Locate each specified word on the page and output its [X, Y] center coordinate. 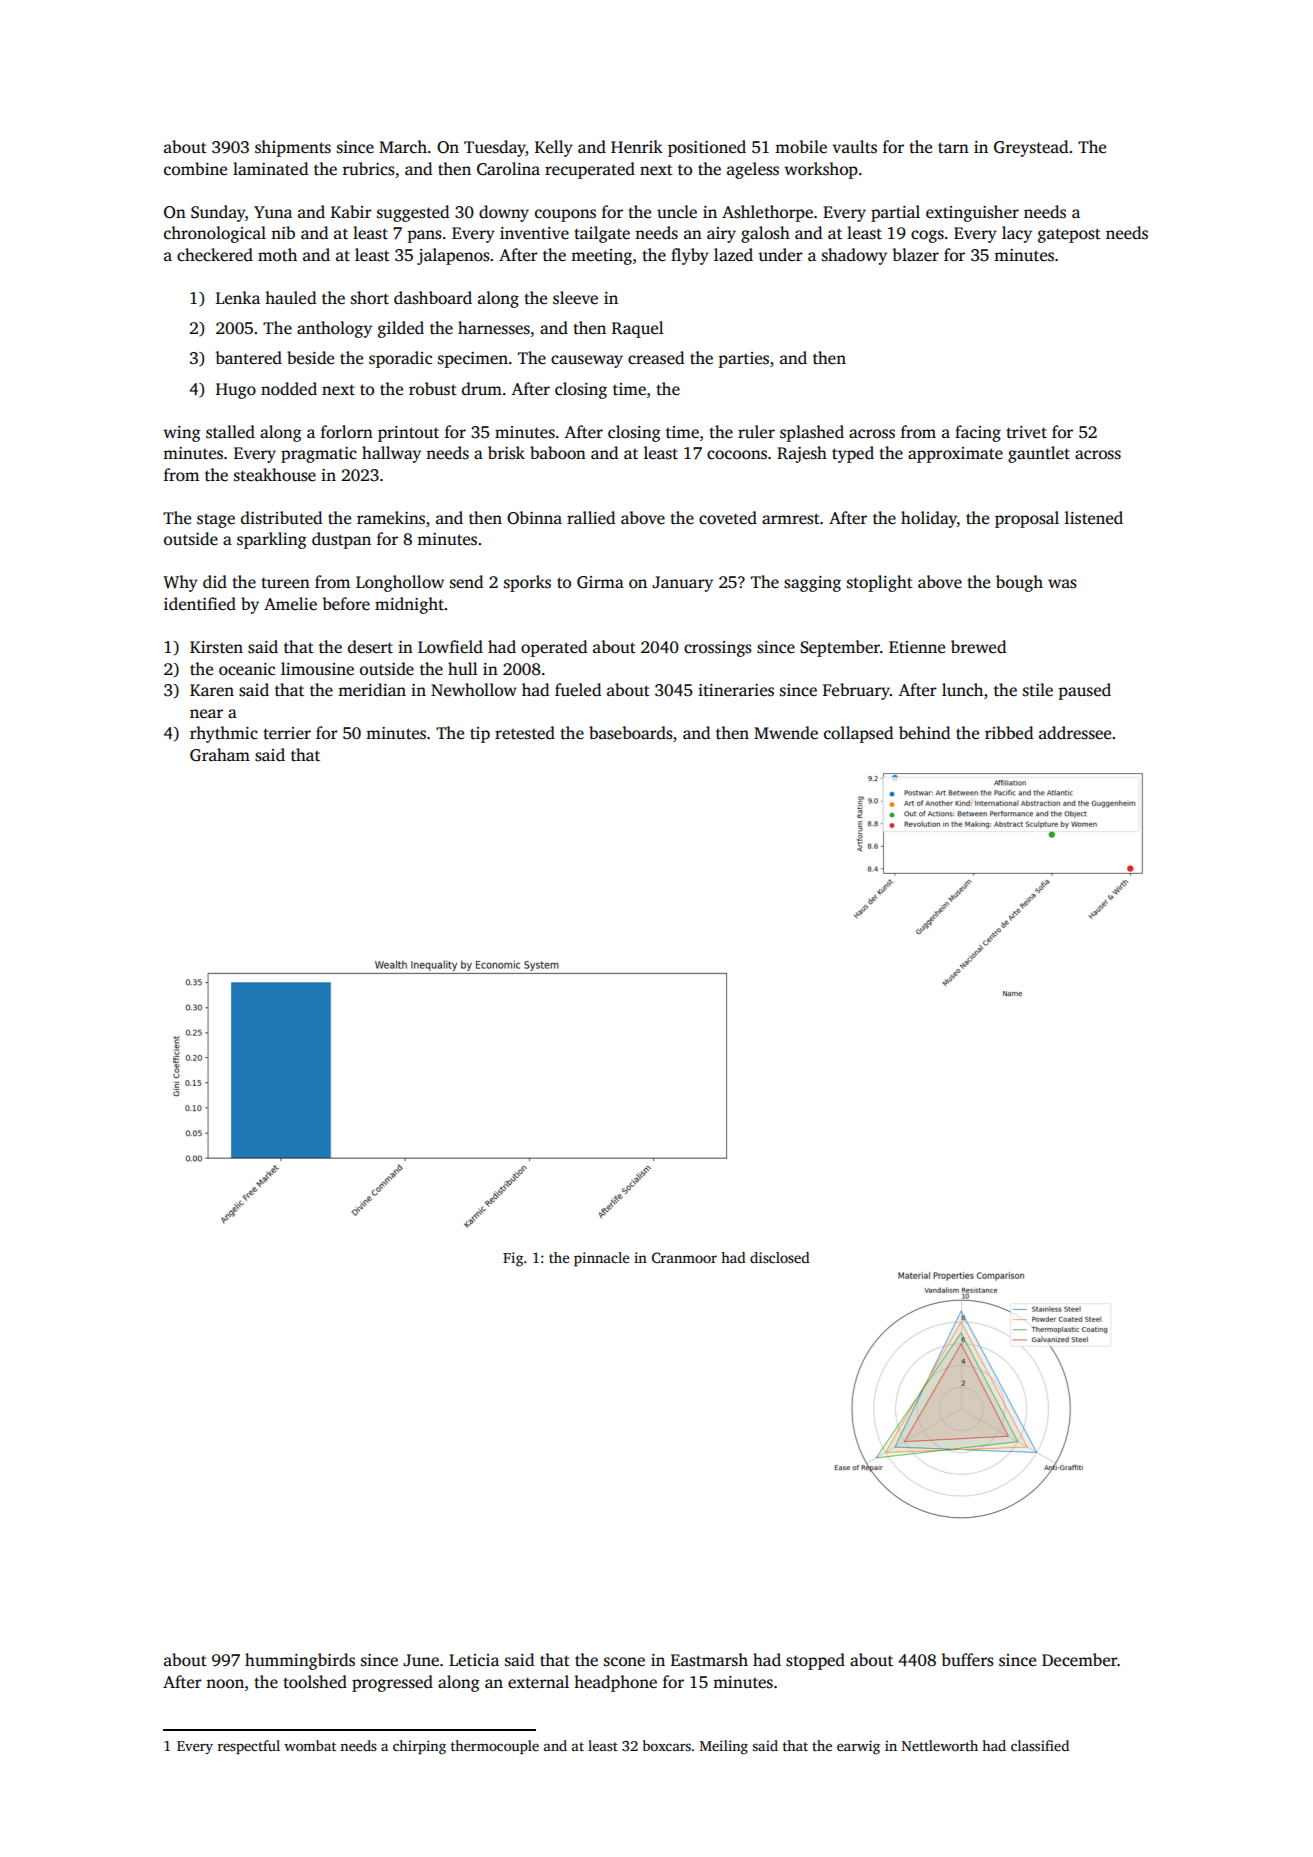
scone [624, 1662]
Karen [212, 690]
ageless [753, 170]
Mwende [786, 733]
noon [225, 1684]
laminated [270, 168]
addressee [1075, 733]
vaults [854, 147]
